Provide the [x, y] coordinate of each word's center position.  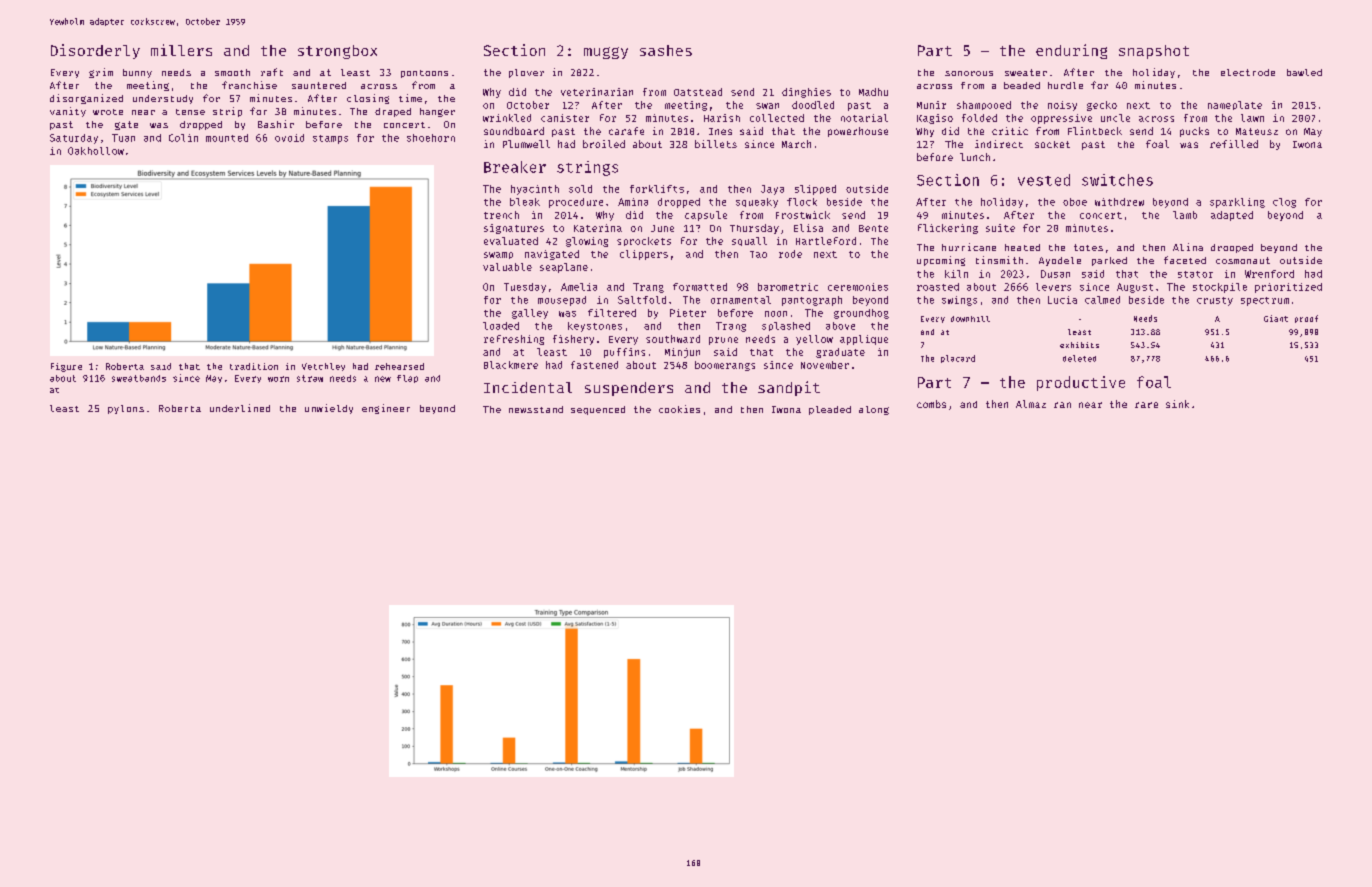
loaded [501, 326]
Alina [1188, 247]
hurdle [1065, 85]
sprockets [644, 241]
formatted [700, 287]
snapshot [1154, 52]
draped [393, 112]
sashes [666, 50]
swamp [498, 255]
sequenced [598, 410]
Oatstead [698, 92]
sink [1177, 404]
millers [181, 50]
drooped [1232, 248]
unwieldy [329, 409]
